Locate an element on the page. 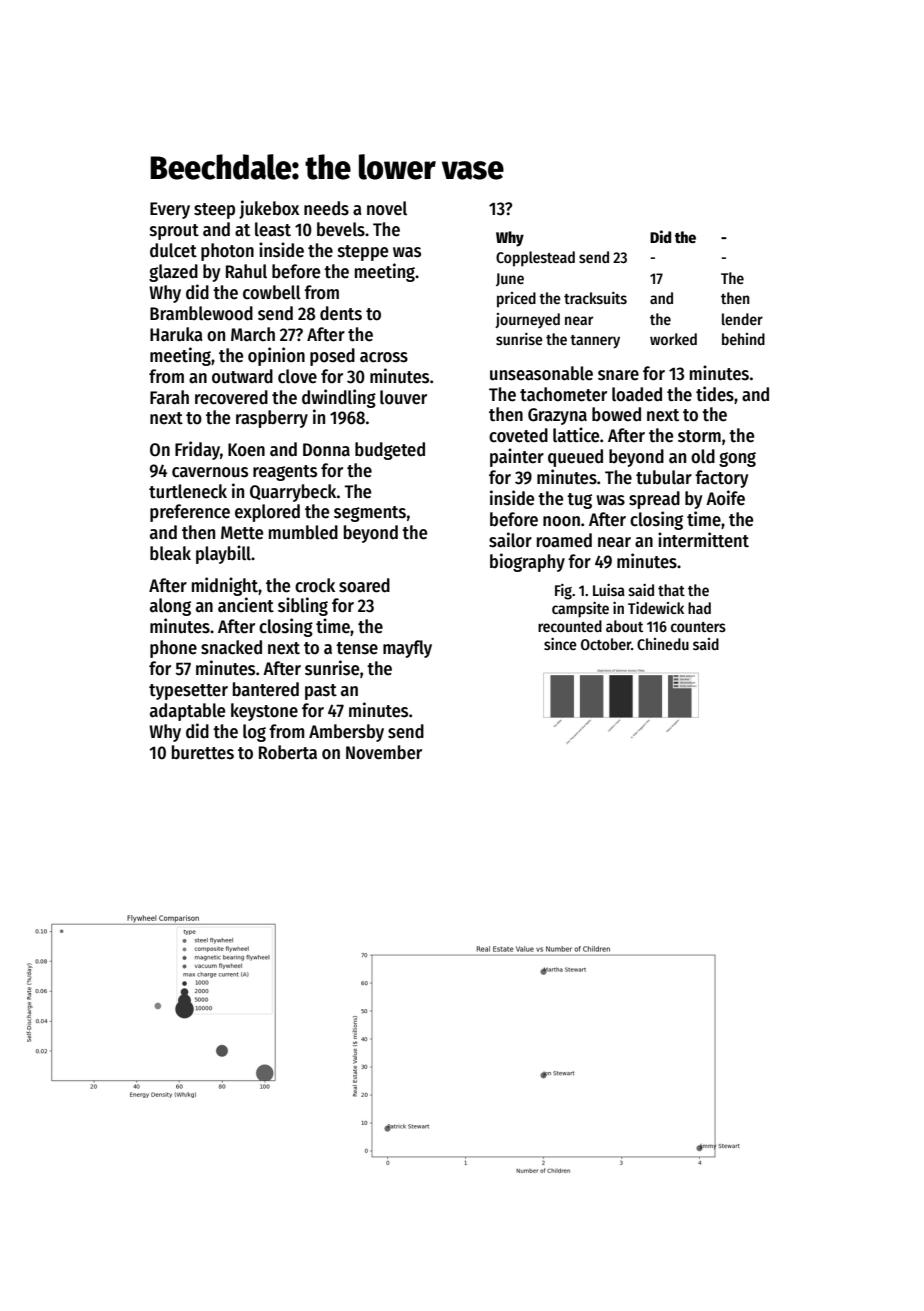 The height and width of the document is (1311, 924). since is located at coordinates (560, 644).
